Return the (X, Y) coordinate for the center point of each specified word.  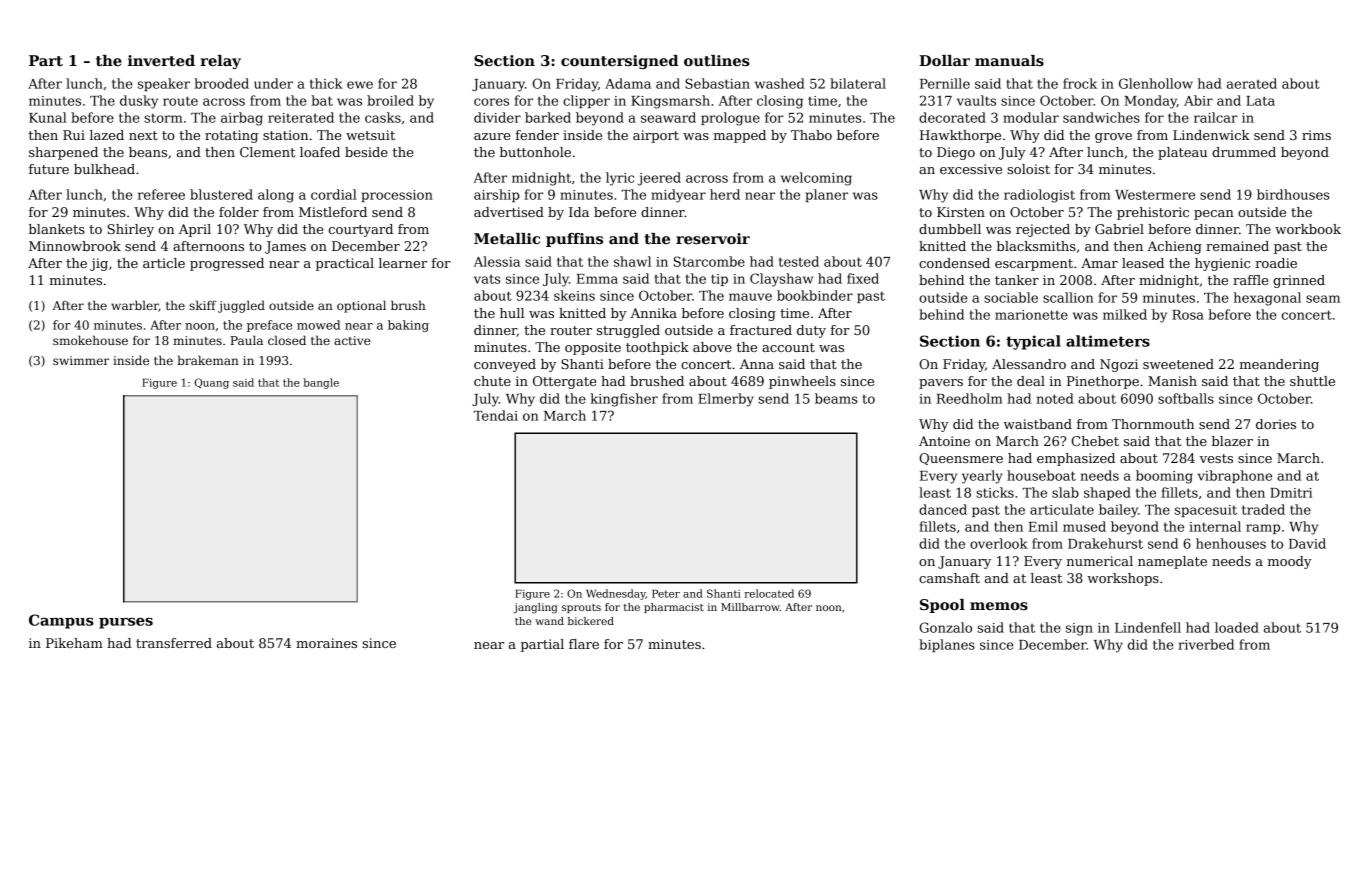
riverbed (1206, 644)
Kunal (48, 117)
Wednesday (616, 594)
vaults (976, 100)
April (195, 230)
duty (811, 331)
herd (725, 194)
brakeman (208, 360)
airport (656, 136)
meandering (1279, 365)
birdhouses (1293, 194)
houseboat (1041, 475)
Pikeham (74, 643)
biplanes (947, 645)
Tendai (496, 415)
